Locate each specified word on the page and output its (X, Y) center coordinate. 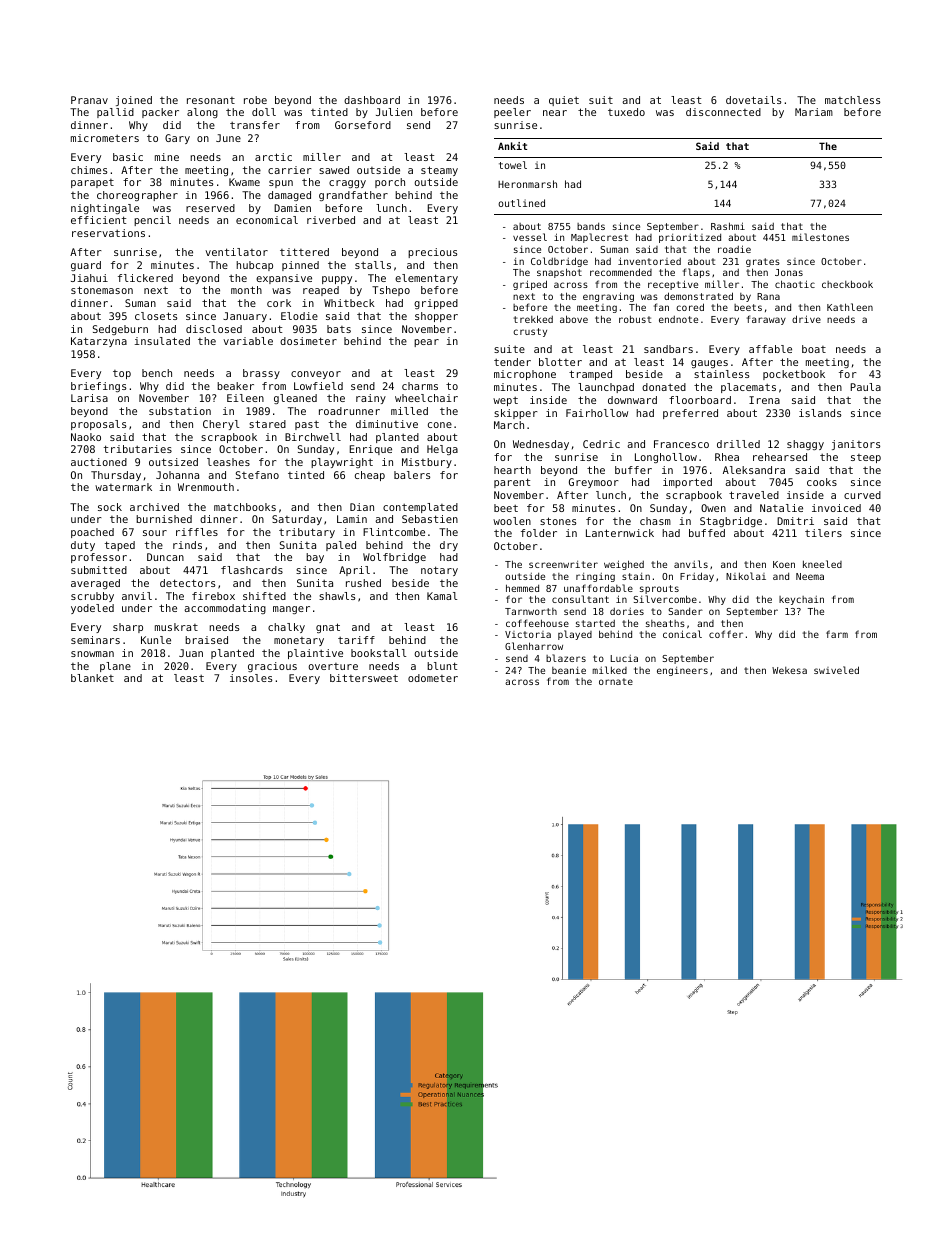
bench (157, 373)
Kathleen (850, 307)
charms (420, 386)
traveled (754, 495)
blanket (92, 678)
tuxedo (626, 112)
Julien (394, 112)
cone (440, 425)
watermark (123, 487)
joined (134, 101)
